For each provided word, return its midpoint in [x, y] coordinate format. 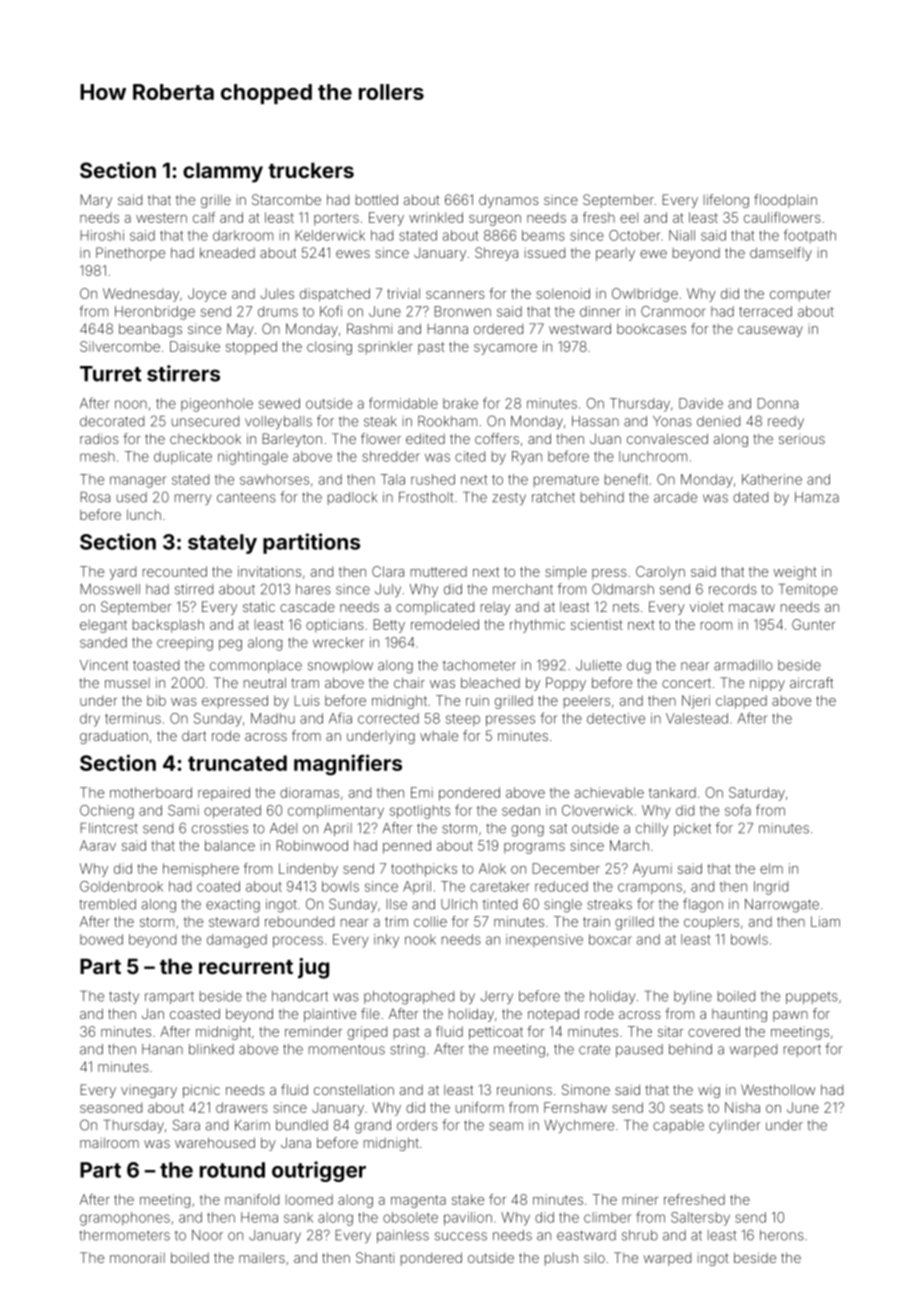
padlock [352, 498]
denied [718, 421]
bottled [377, 199]
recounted [175, 571]
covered [714, 1031]
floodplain [785, 201]
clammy [223, 172]
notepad [553, 1015]
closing [329, 348]
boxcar [610, 939]
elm [771, 868]
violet [707, 606]
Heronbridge [155, 313]
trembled [107, 904]
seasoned [111, 1107]
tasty [124, 997]
